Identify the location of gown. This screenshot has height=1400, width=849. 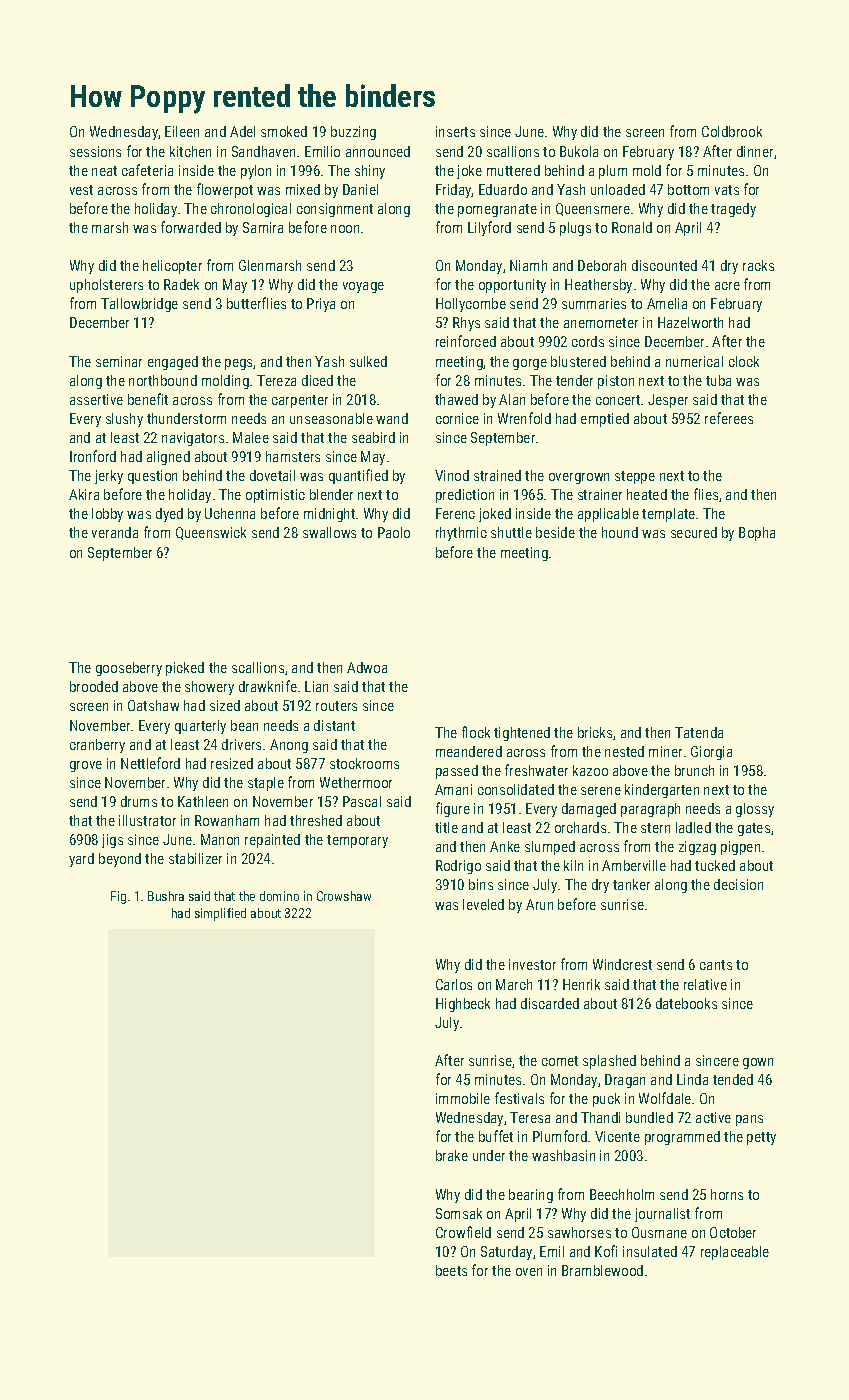
(758, 1063).
